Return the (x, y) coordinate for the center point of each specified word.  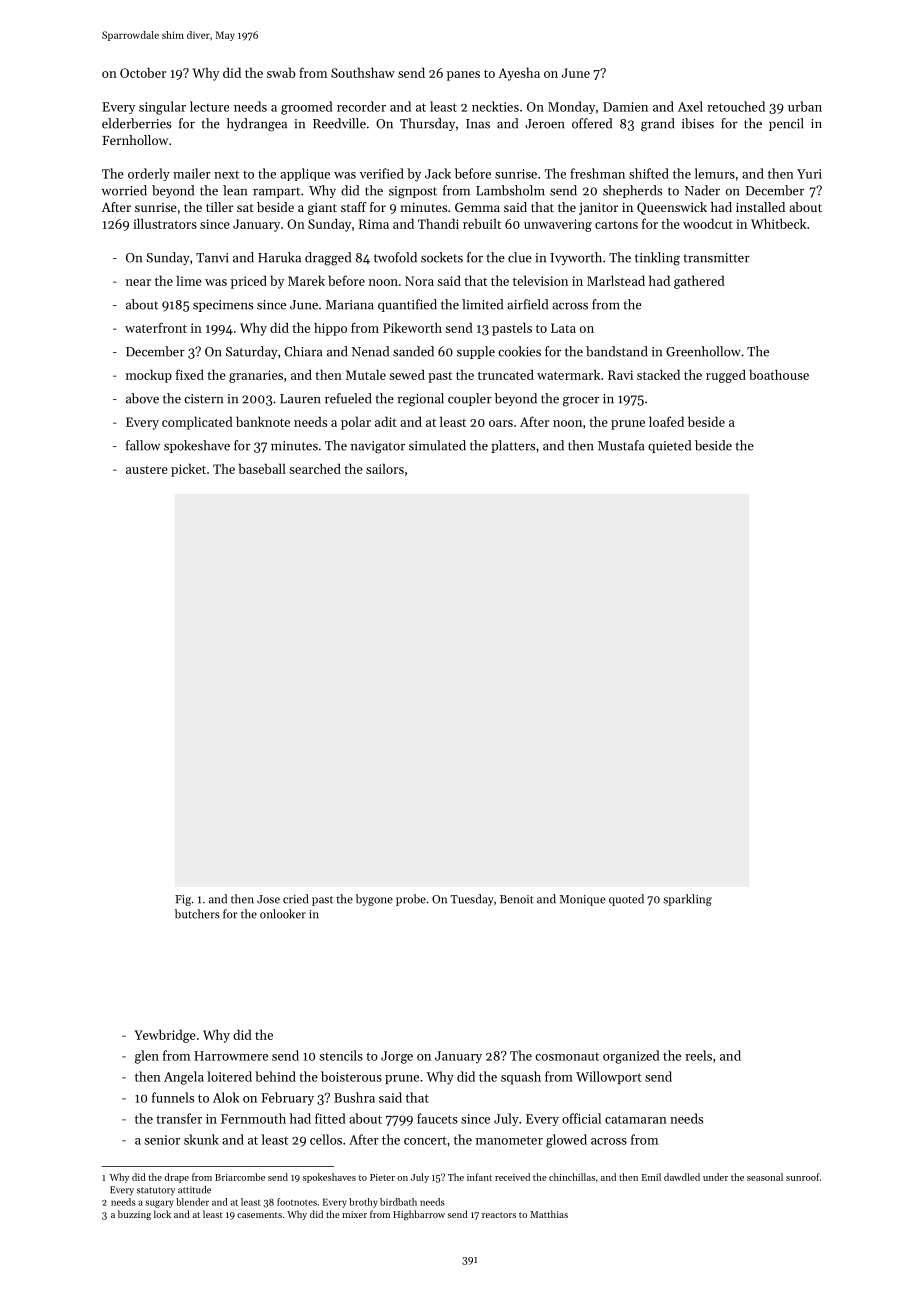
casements (259, 1215)
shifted (649, 173)
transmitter (717, 258)
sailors (385, 468)
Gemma (477, 207)
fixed (190, 374)
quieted (669, 446)
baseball (262, 468)
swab (281, 72)
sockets (442, 257)
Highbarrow (419, 1215)
